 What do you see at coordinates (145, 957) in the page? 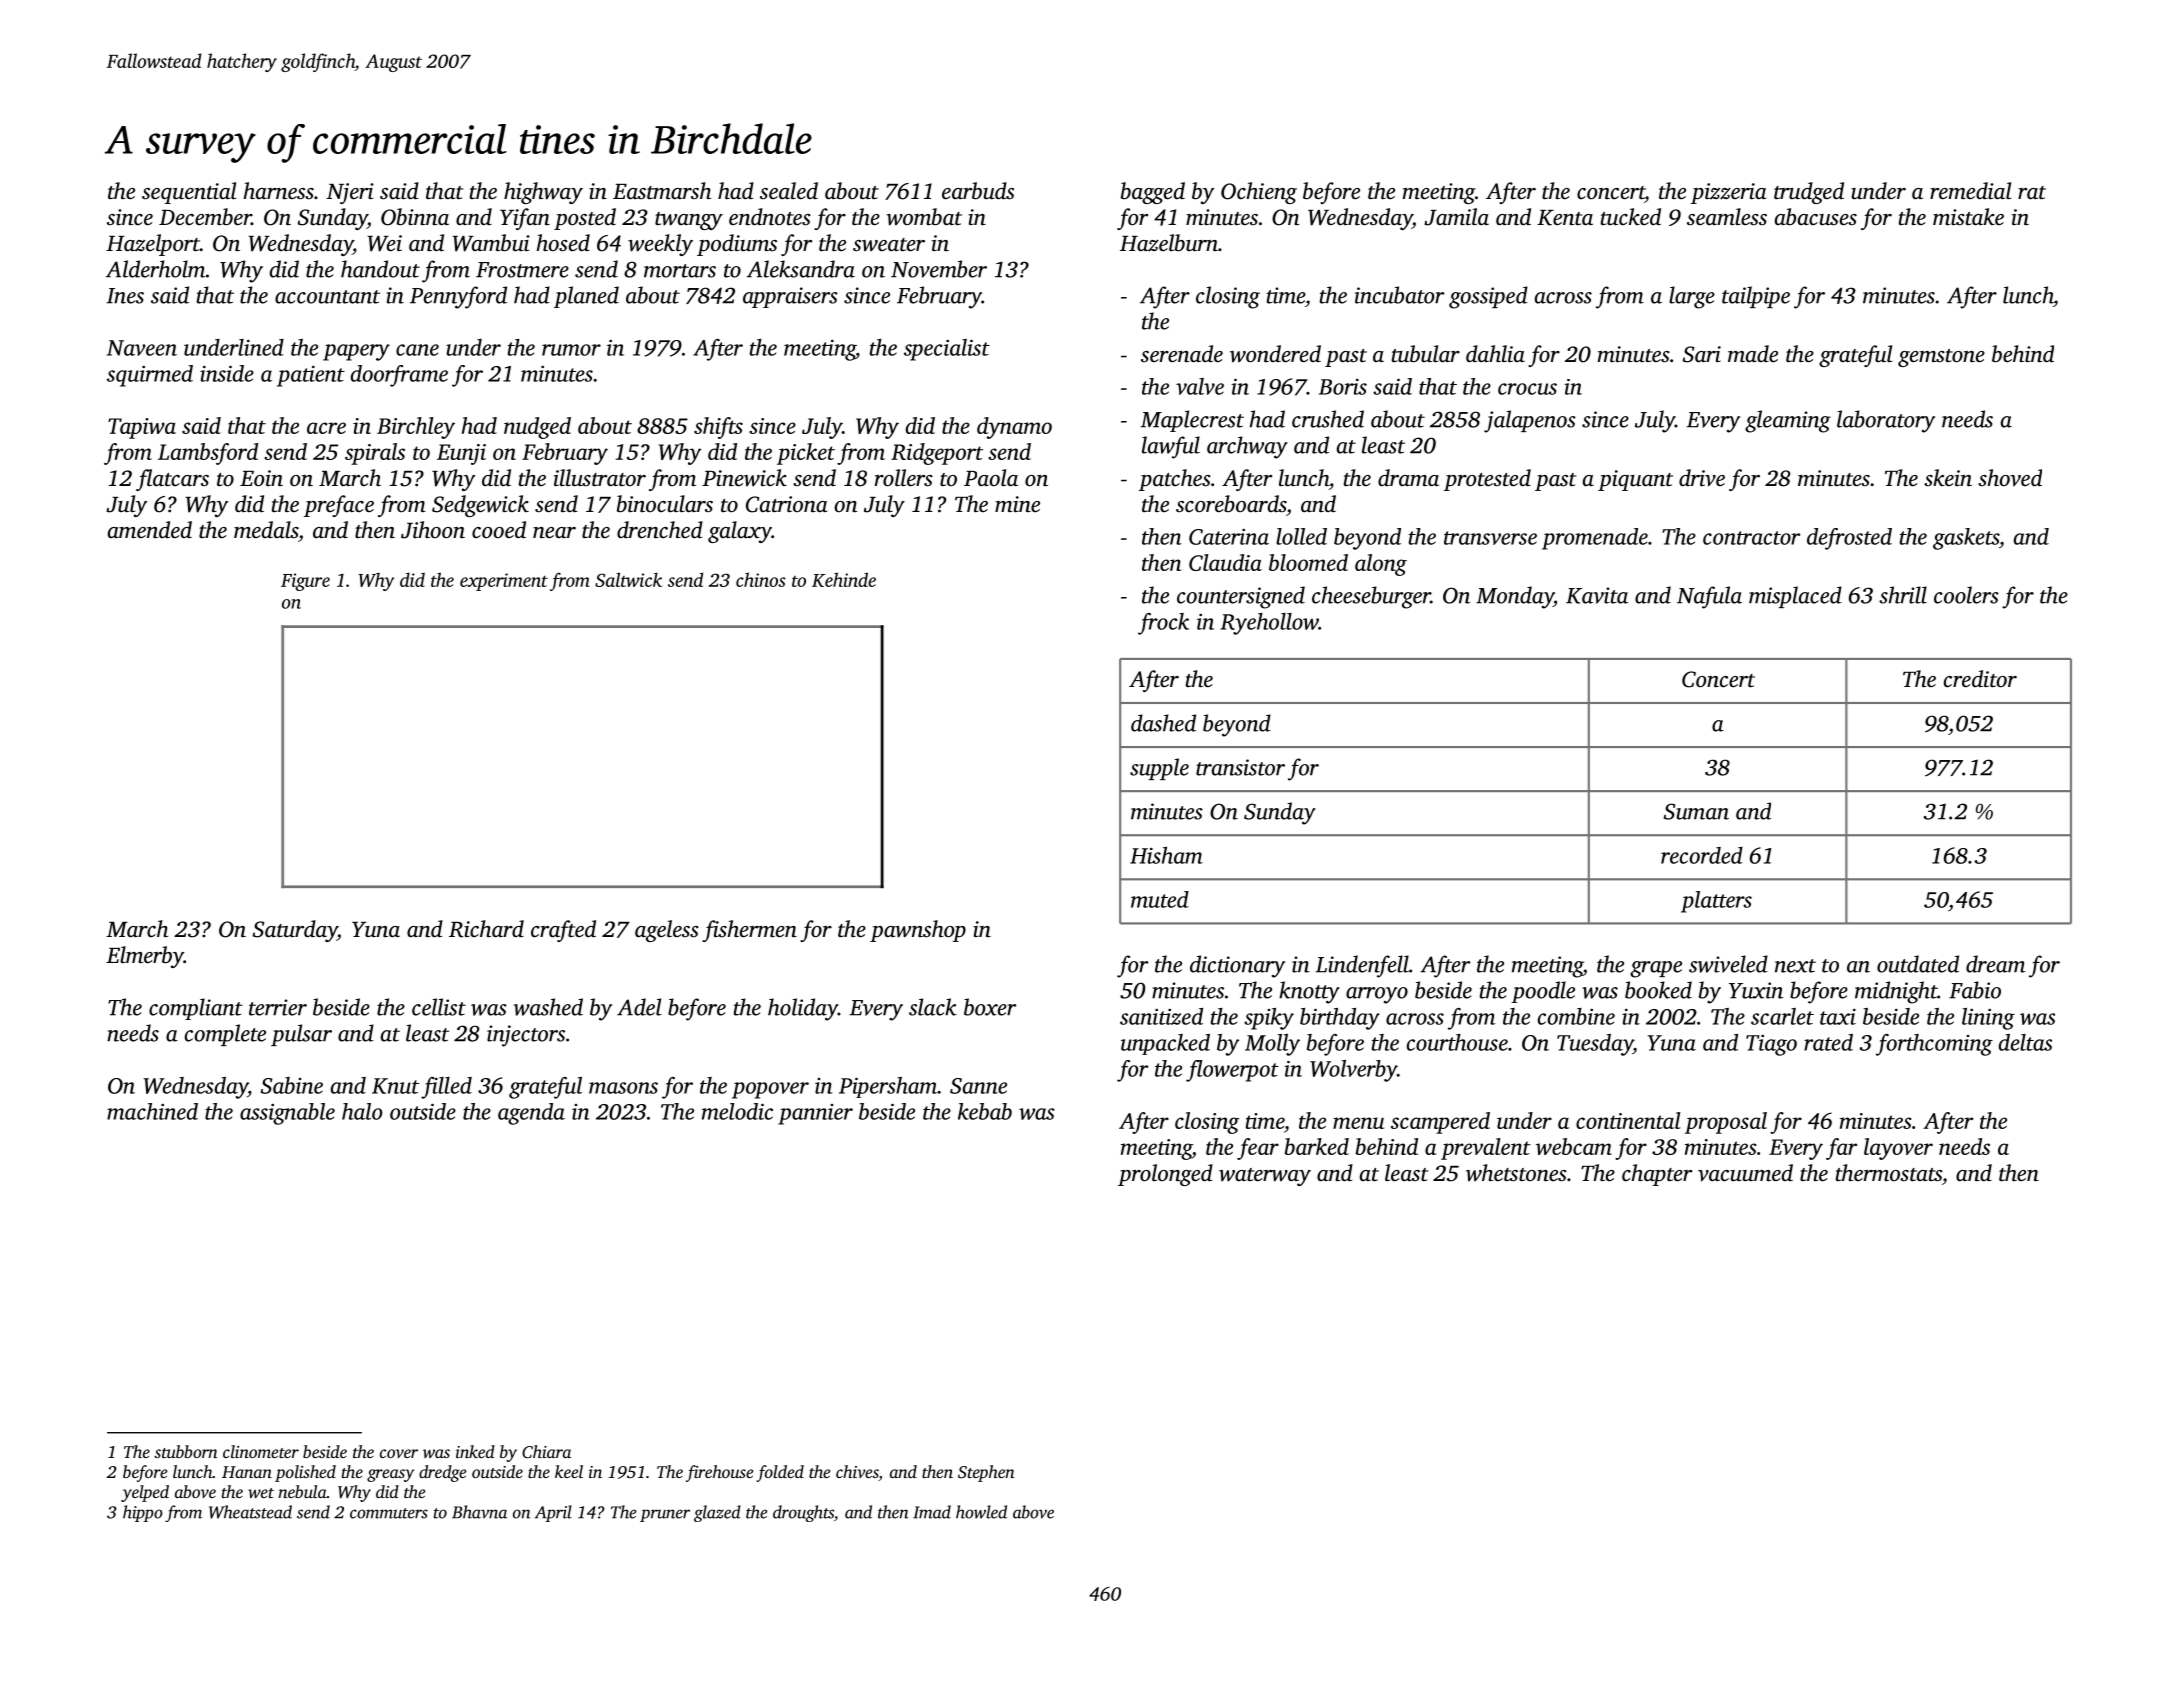
I see `Elmerby` at bounding box center [145, 957].
